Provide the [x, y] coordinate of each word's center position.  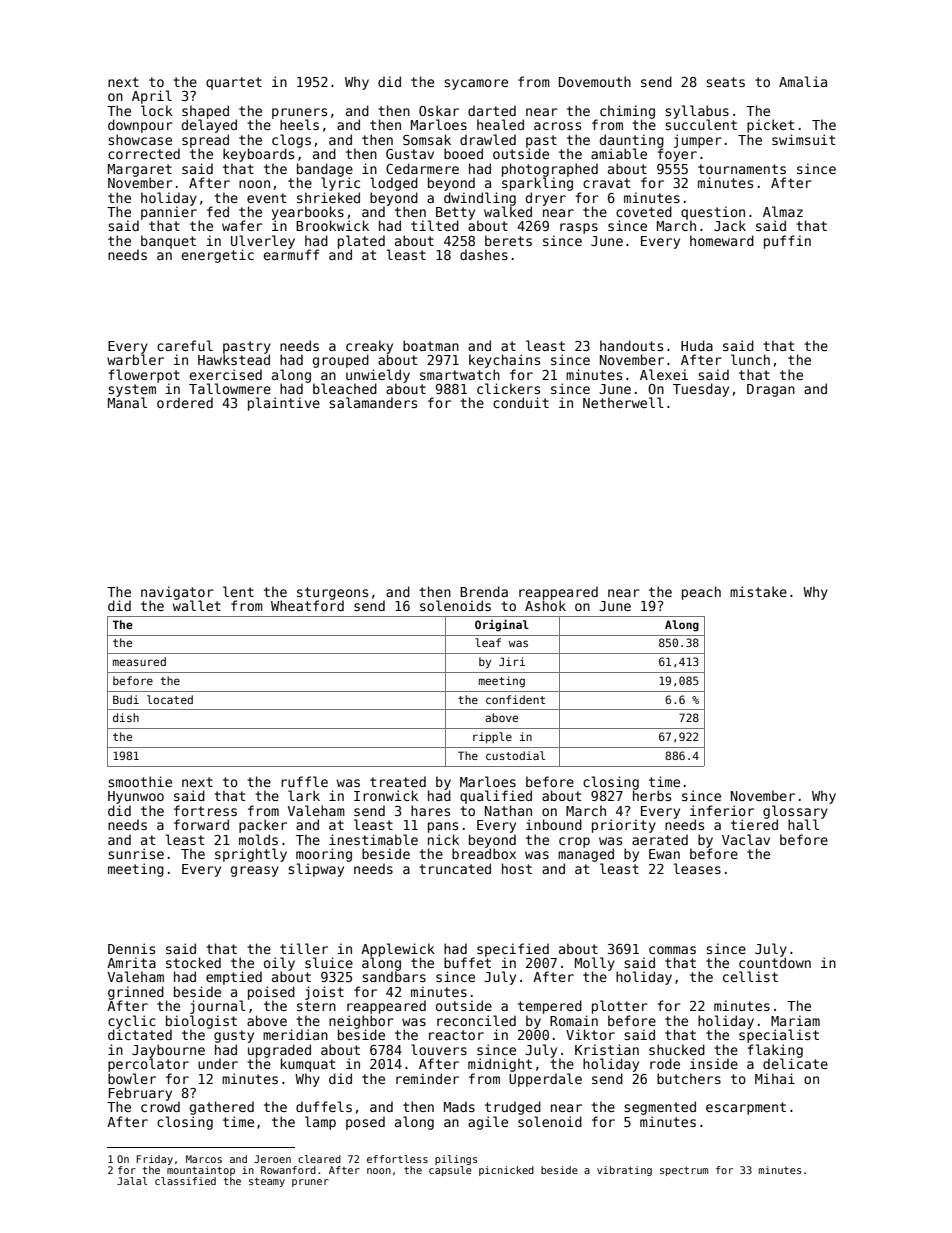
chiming [627, 112]
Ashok [545, 605]
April [152, 97]
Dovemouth [595, 81]
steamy [267, 1182]
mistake [758, 591]
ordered [185, 402]
